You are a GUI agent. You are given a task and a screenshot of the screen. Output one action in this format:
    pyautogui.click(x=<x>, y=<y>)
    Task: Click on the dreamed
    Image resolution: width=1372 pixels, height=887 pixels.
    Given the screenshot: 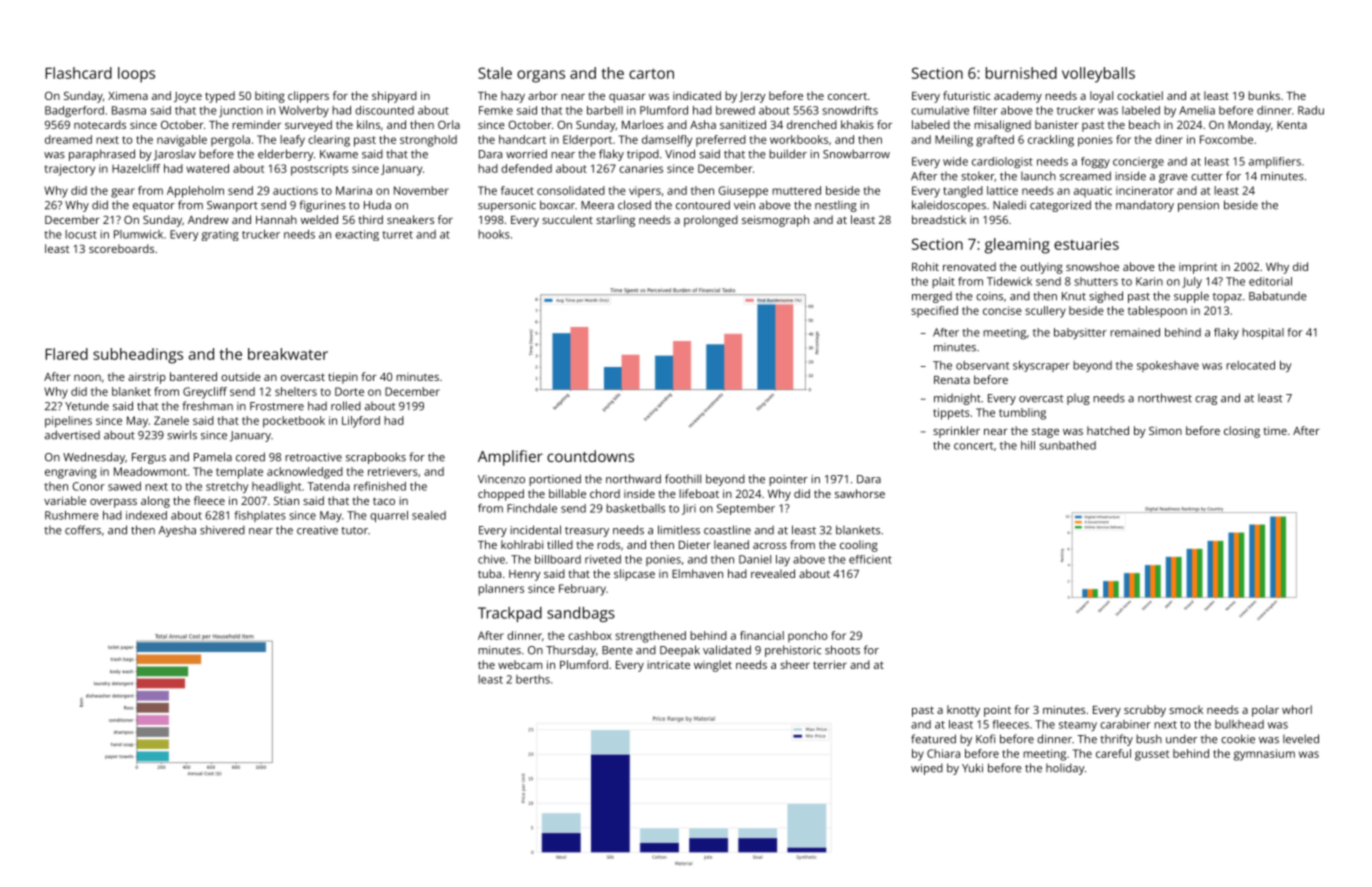 What is the action you would take?
    pyautogui.click(x=68, y=139)
